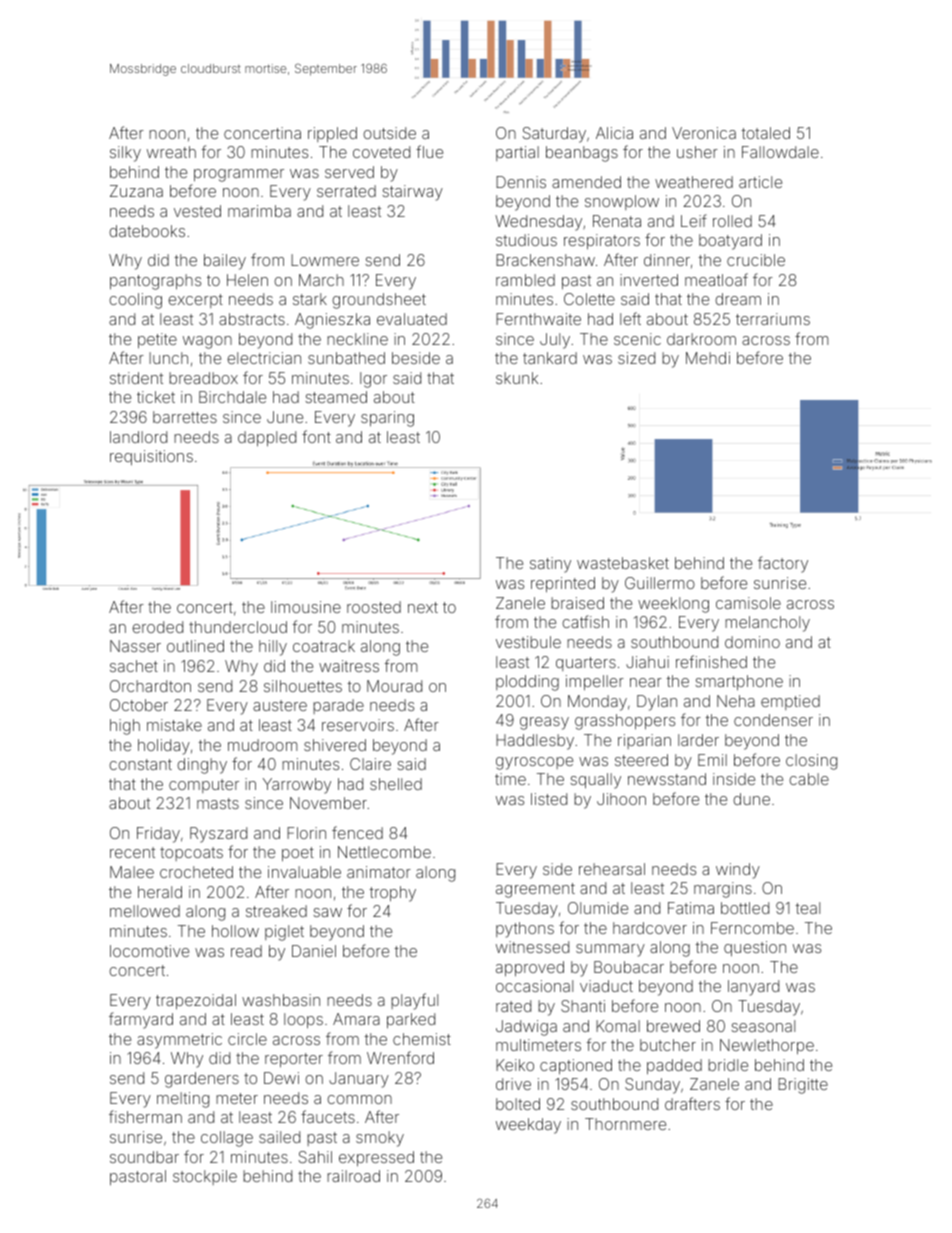 Image resolution: width=952 pixels, height=1233 pixels. I want to click on weekday, so click(528, 1126).
